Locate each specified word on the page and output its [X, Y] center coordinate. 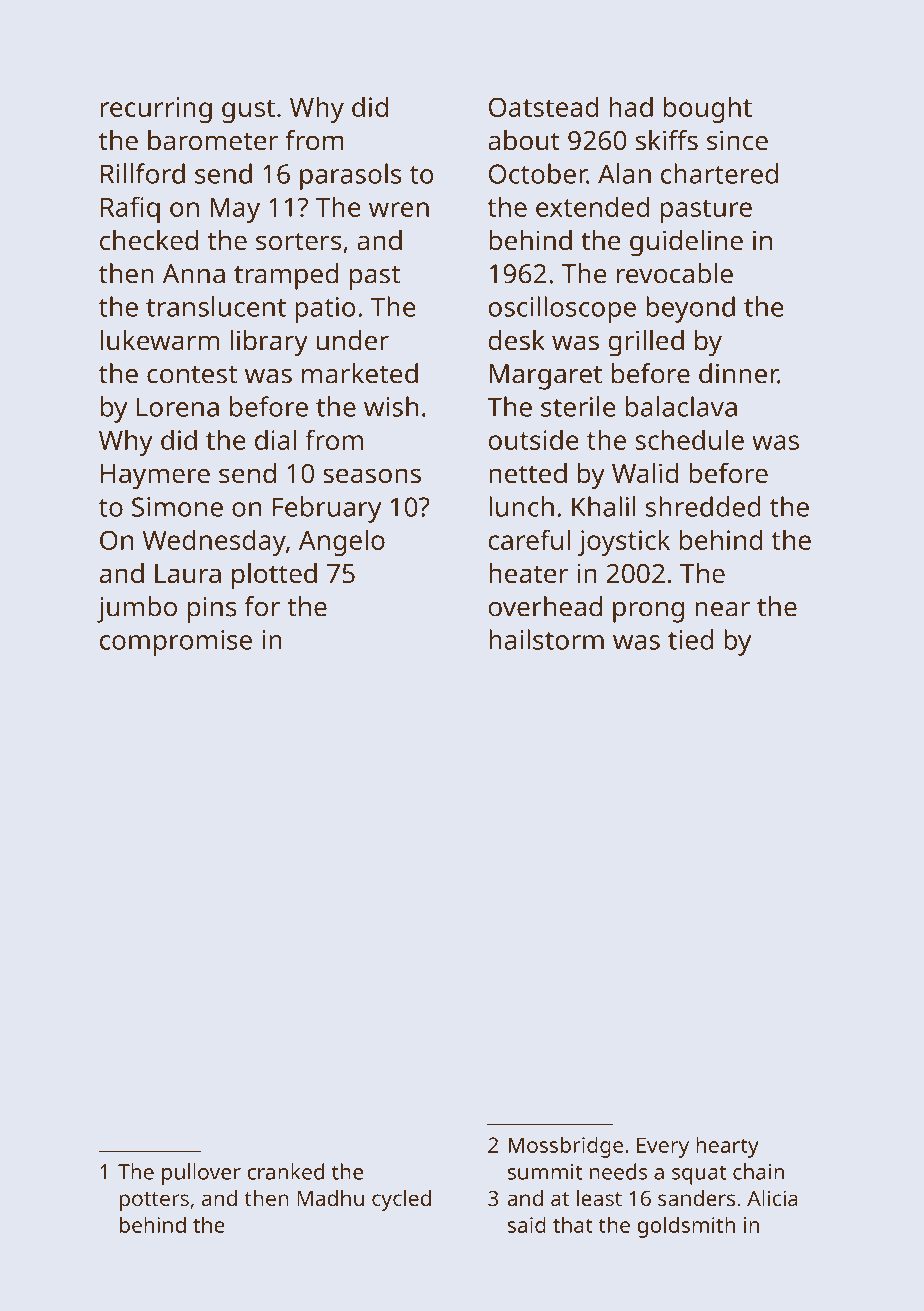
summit [545, 1172]
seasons [372, 476]
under [352, 340]
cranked [285, 1171]
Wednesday [214, 542]
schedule [689, 439]
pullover [201, 1174]
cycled [401, 1200]
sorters [298, 241]
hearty [727, 1147]
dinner [738, 373]
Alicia [772, 1198]
